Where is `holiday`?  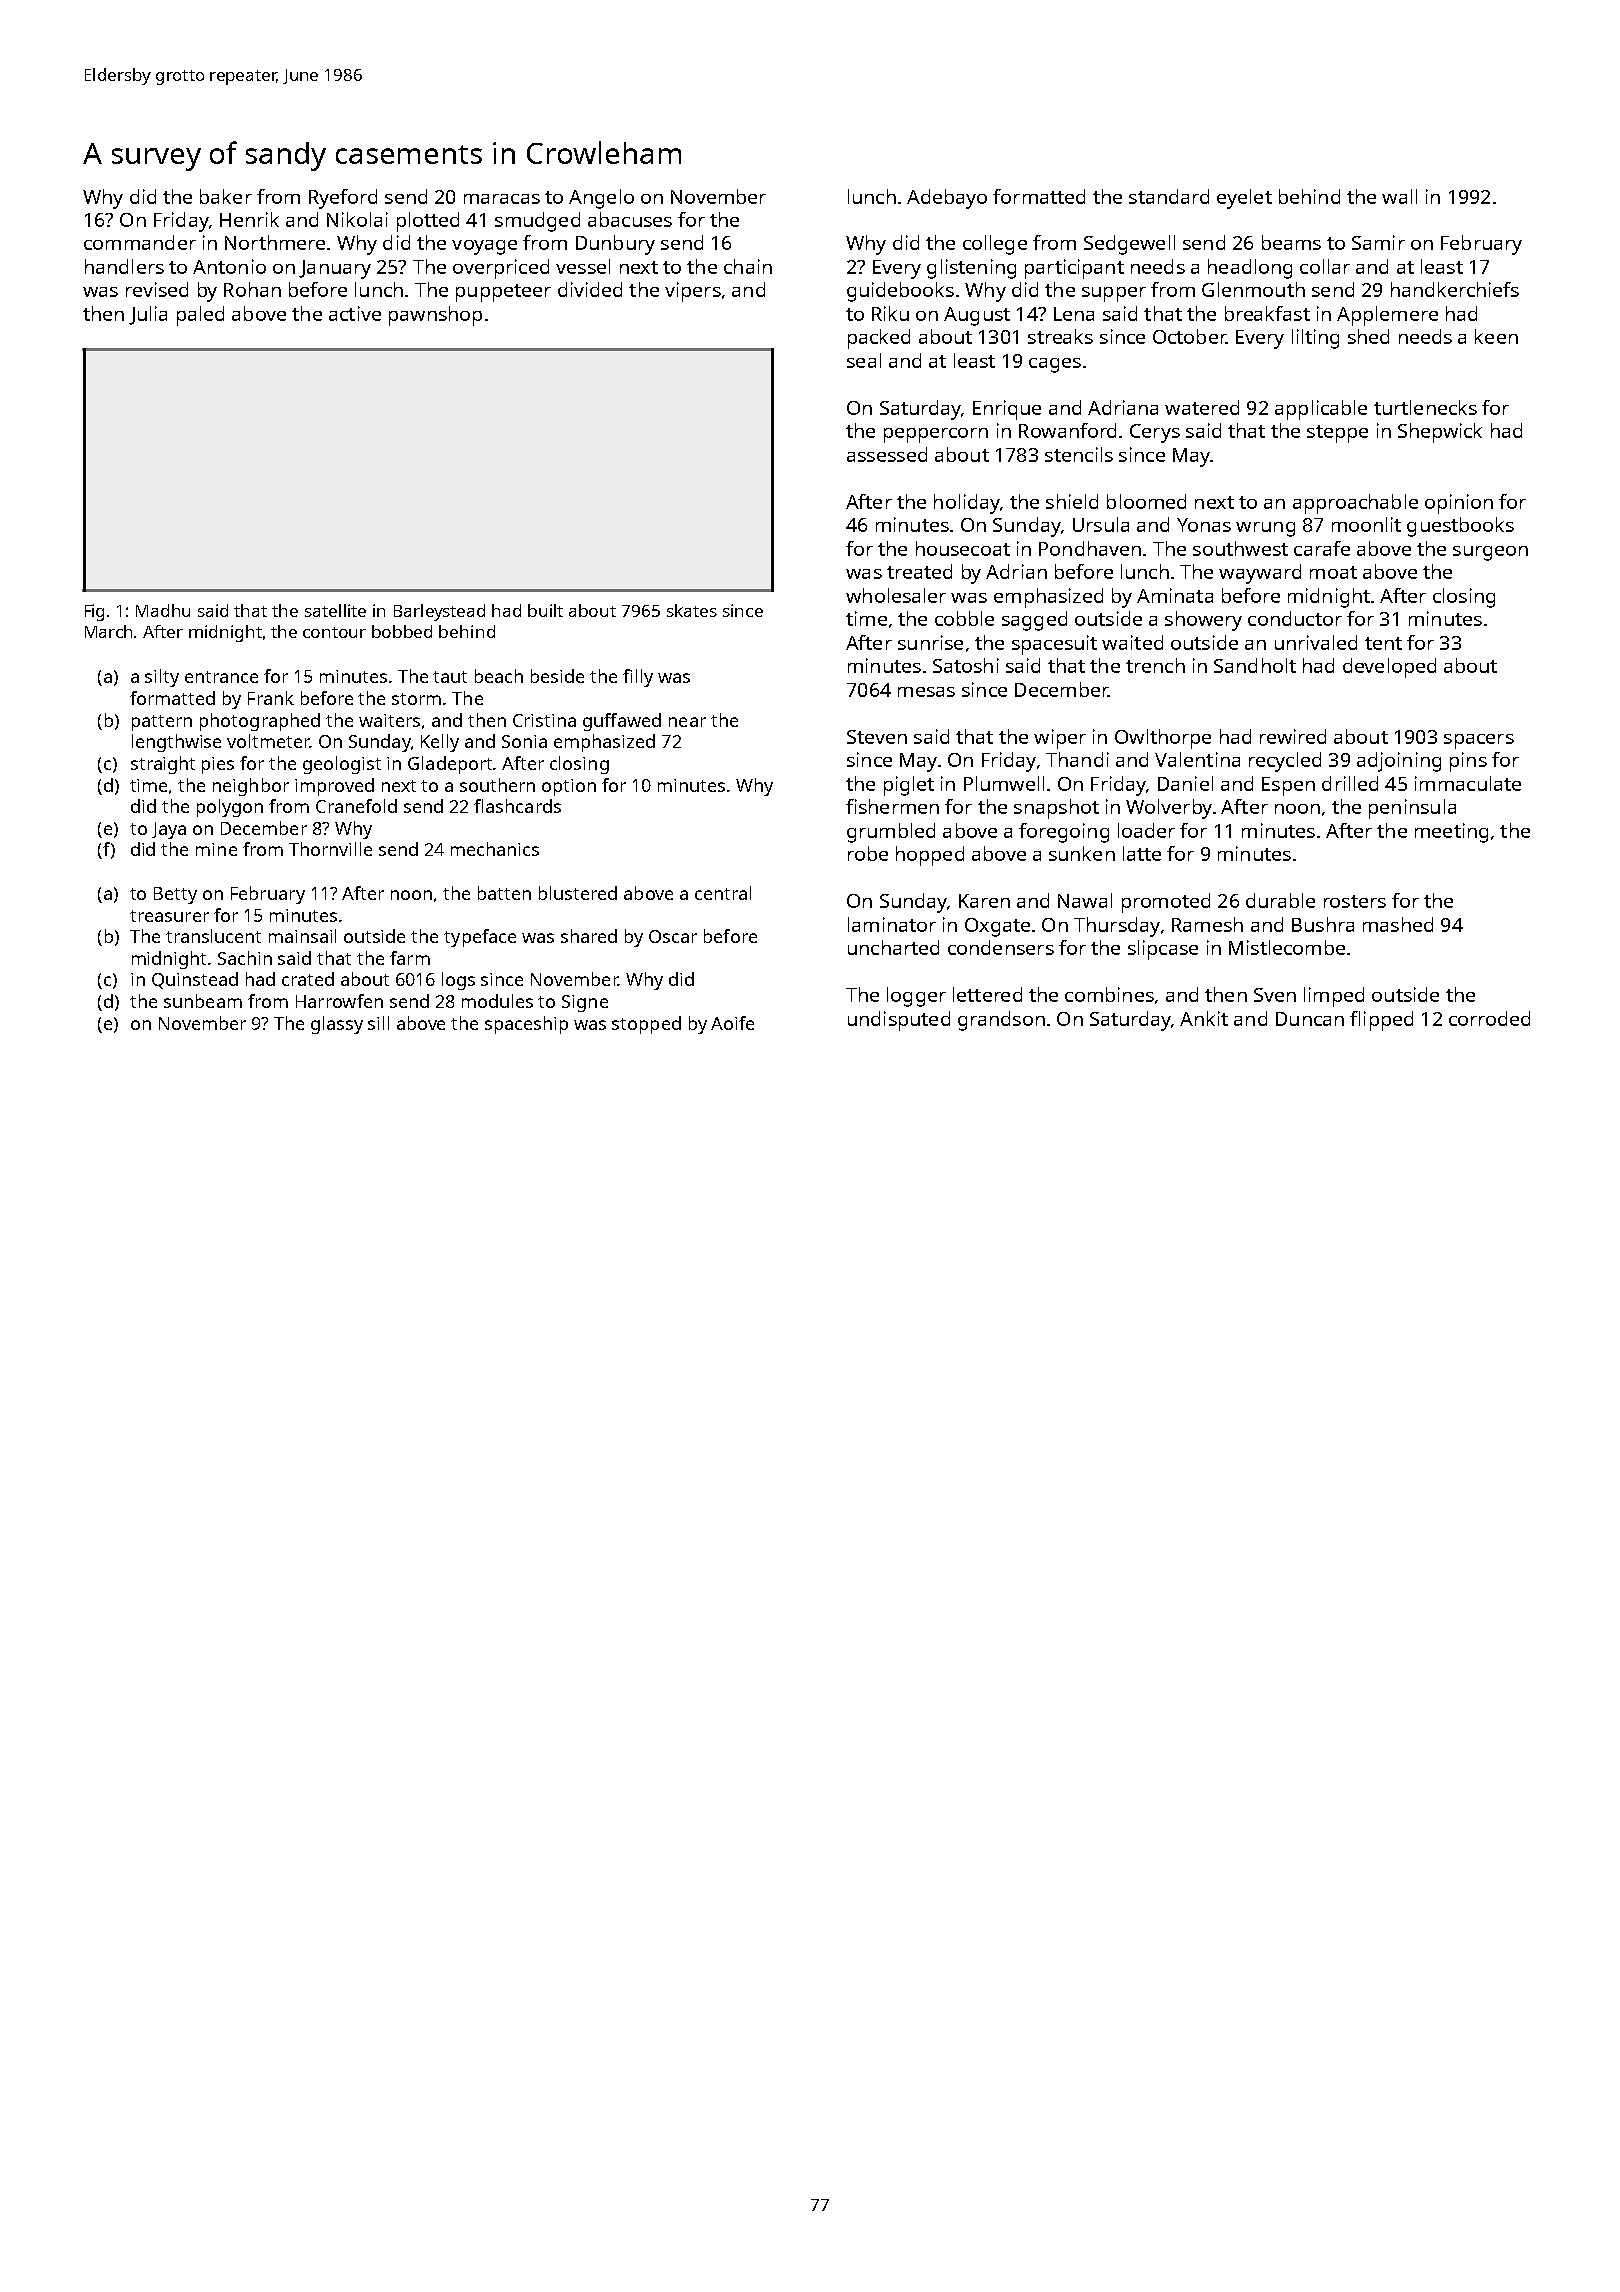
holiday is located at coordinates (967, 504).
